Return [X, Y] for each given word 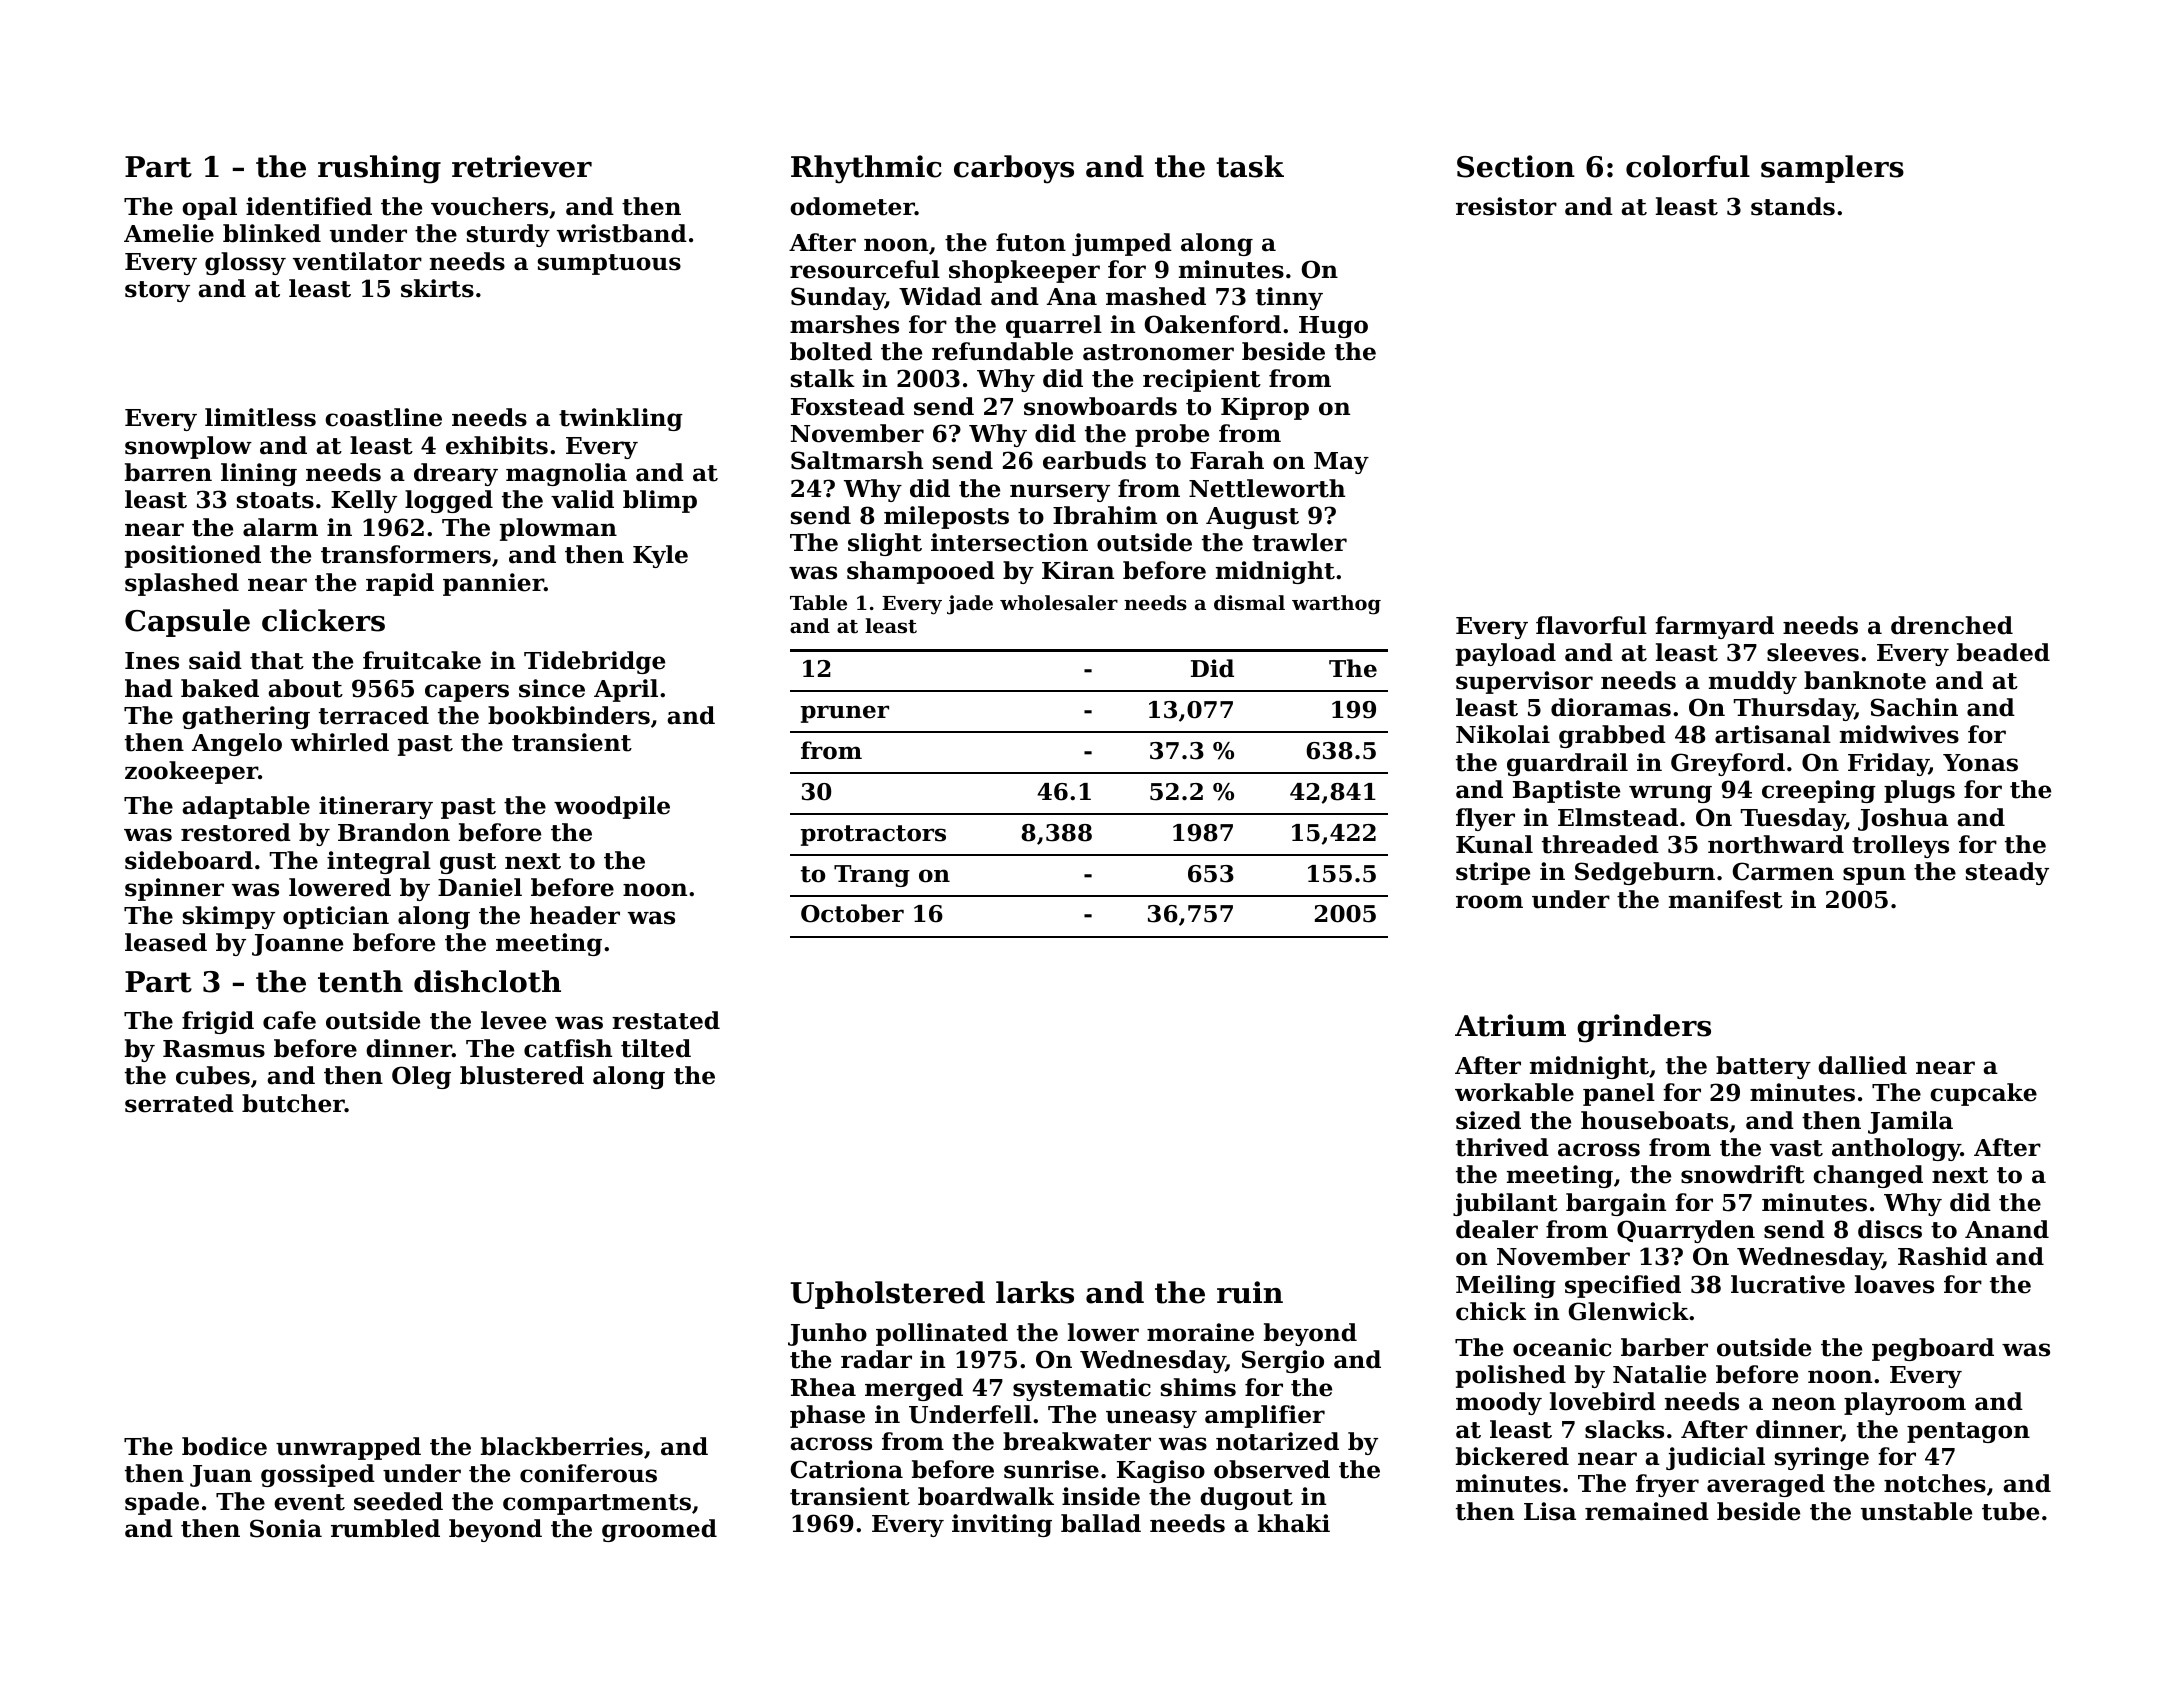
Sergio [1283, 1361]
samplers [1832, 169]
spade [162, 1503]
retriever [522, 166]
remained [1647, 1511]
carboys [1014, 169]
